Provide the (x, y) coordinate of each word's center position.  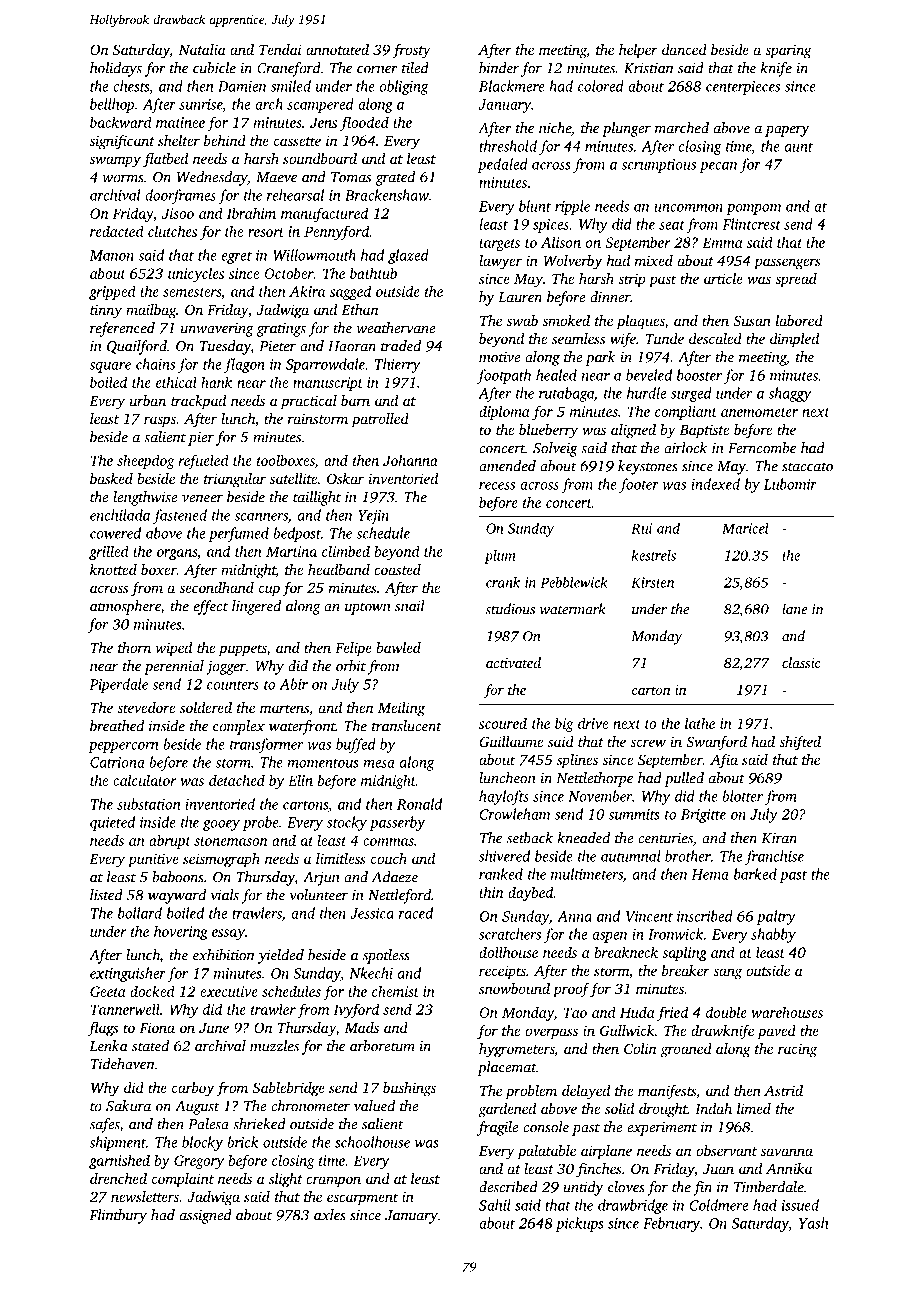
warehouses (787, 1012)
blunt (535, 206)
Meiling (401, 709)
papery (787, 131)
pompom (753, 209)
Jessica (372, 913)
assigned (206, 1216)
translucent (407, 726)
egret (237, 258)
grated (395, 178)
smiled (291, 86)
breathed (117, 726)
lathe (700, 723)
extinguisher (128, 974)
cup (269, 591)
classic (801, 662)
